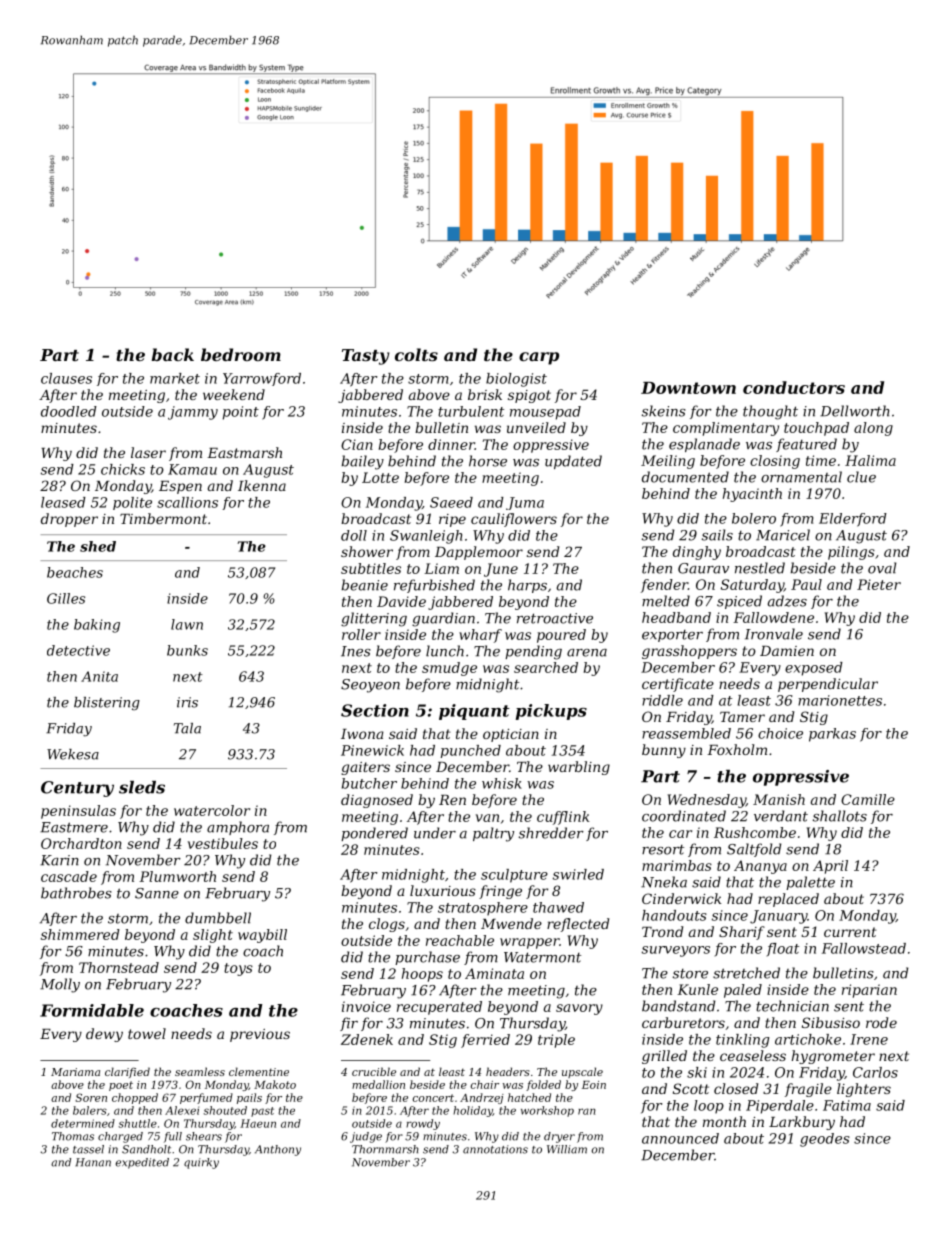  Describe the element at coordinates (840, 700) in the screenshot. I see `marionettes` at that location.
